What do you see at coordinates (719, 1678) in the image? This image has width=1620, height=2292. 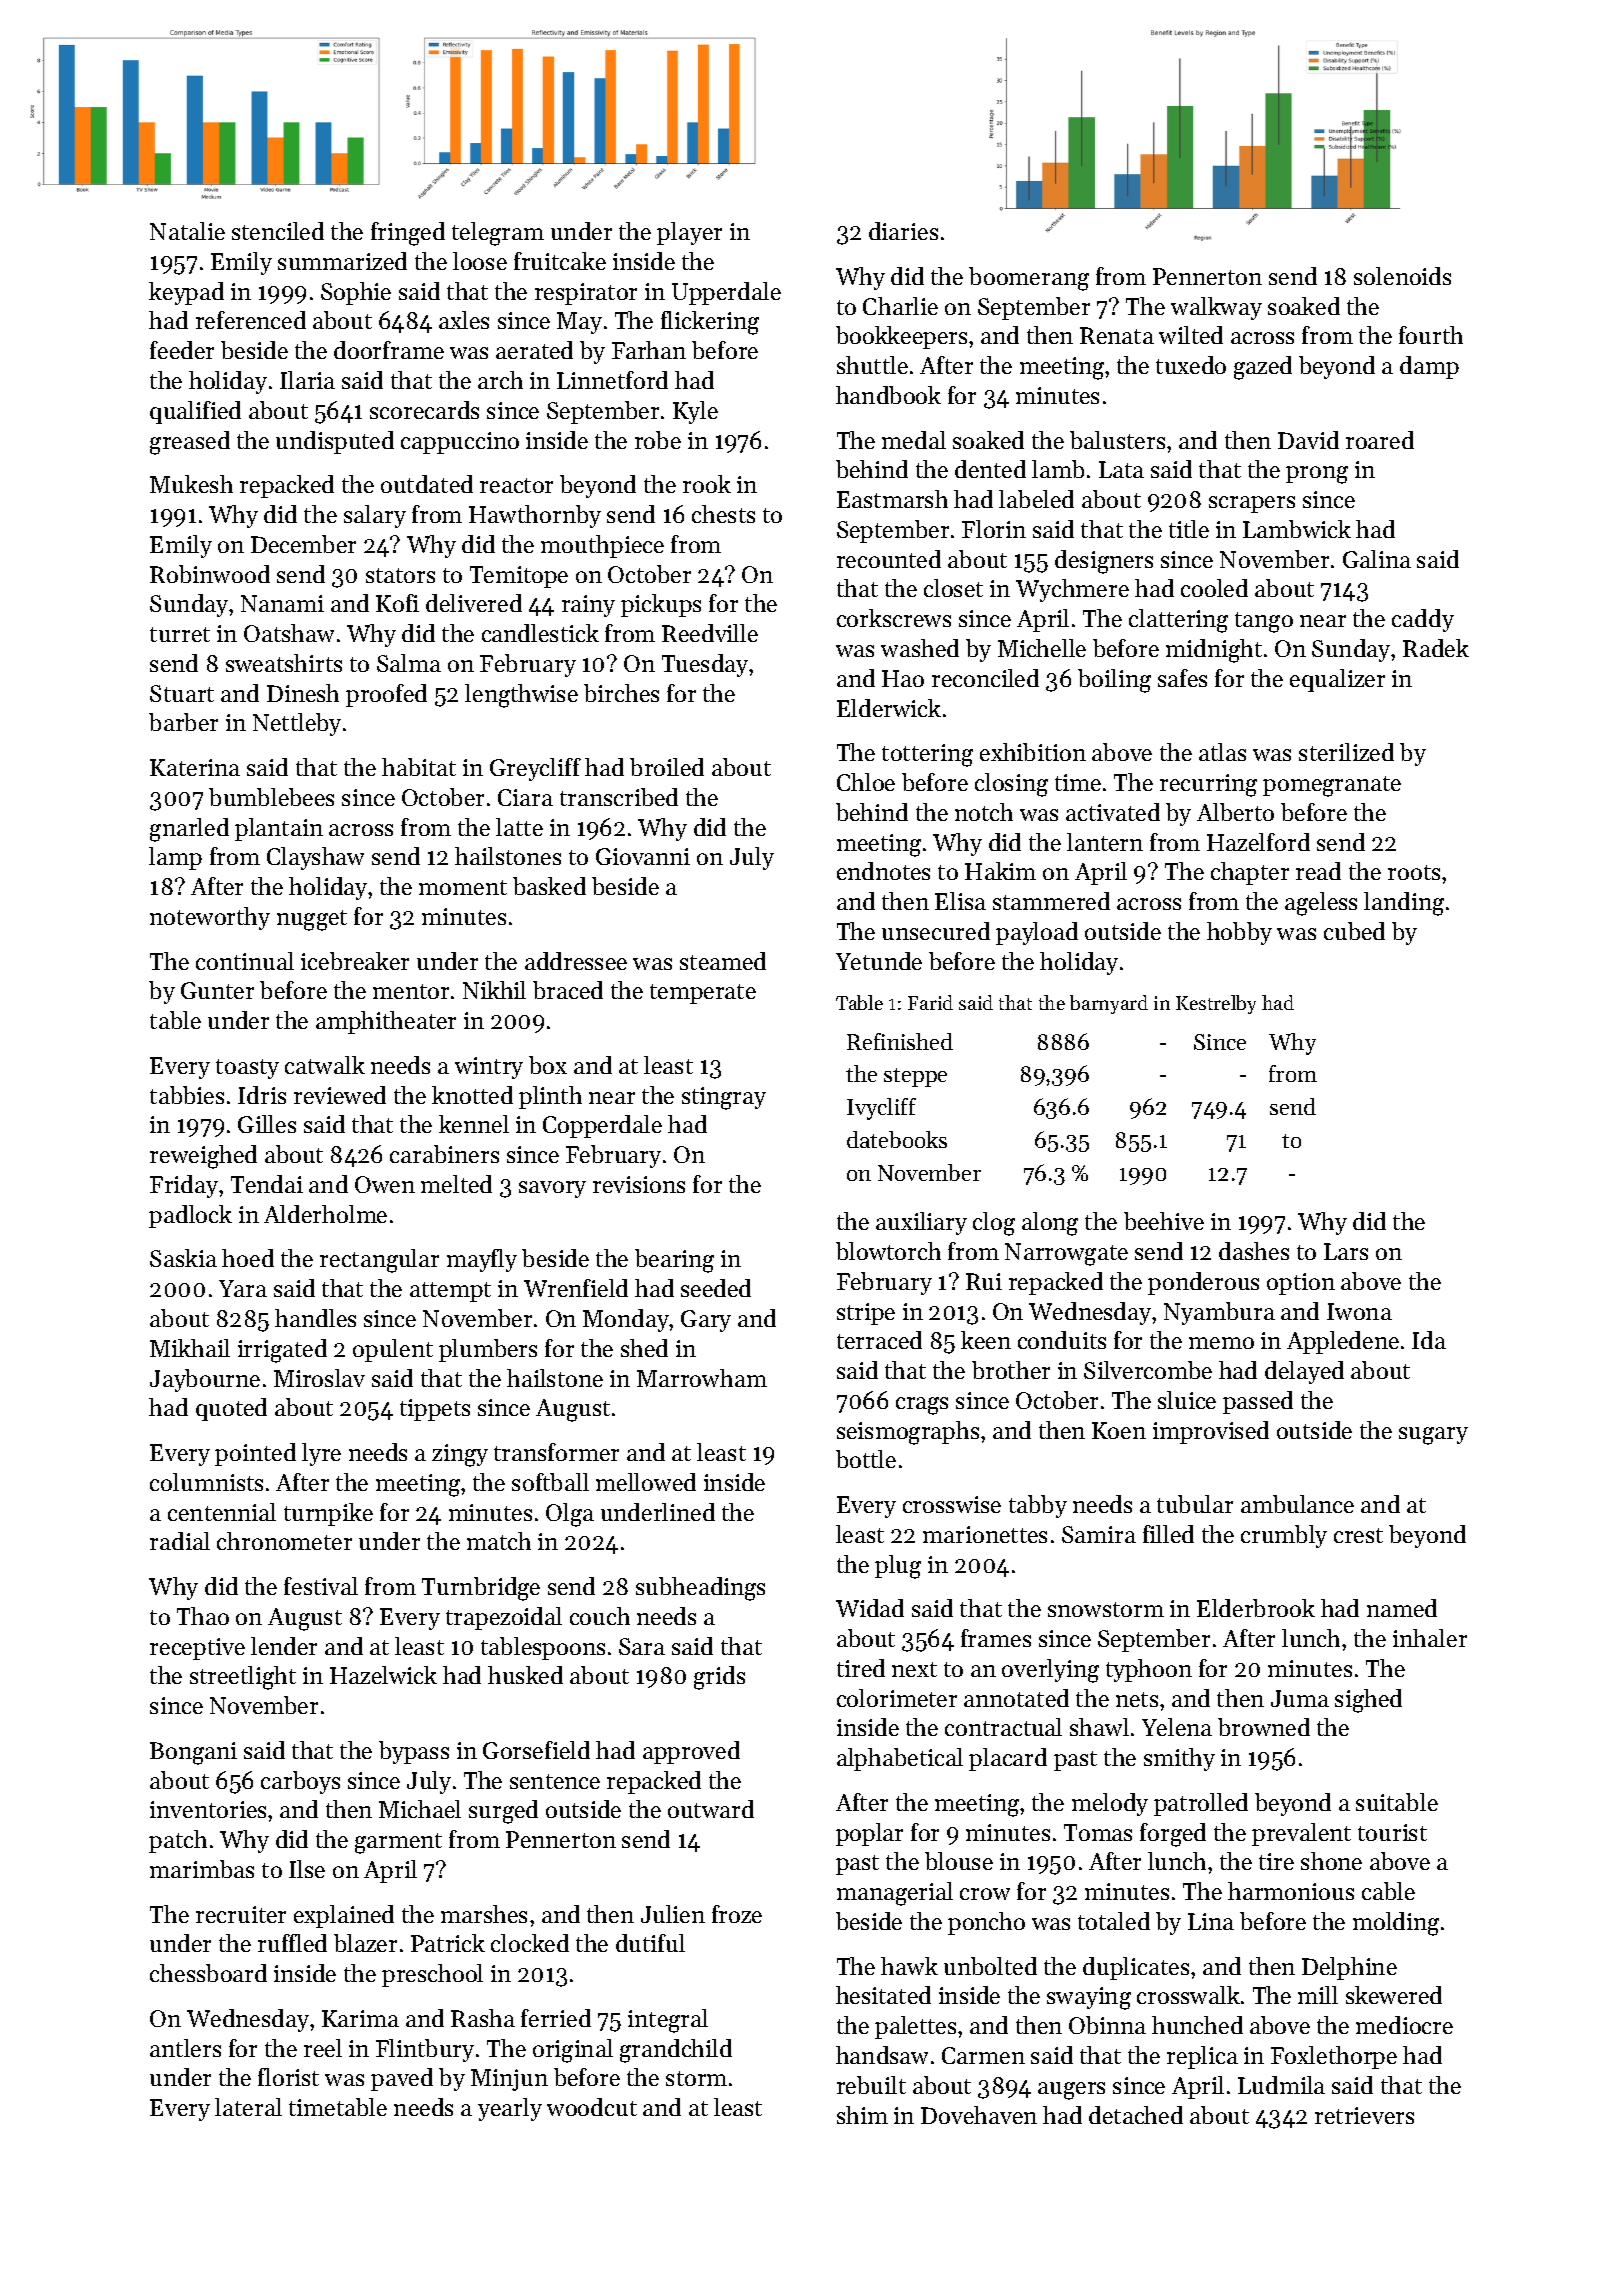 I see `grids` at bounding box center [719, 1678].
